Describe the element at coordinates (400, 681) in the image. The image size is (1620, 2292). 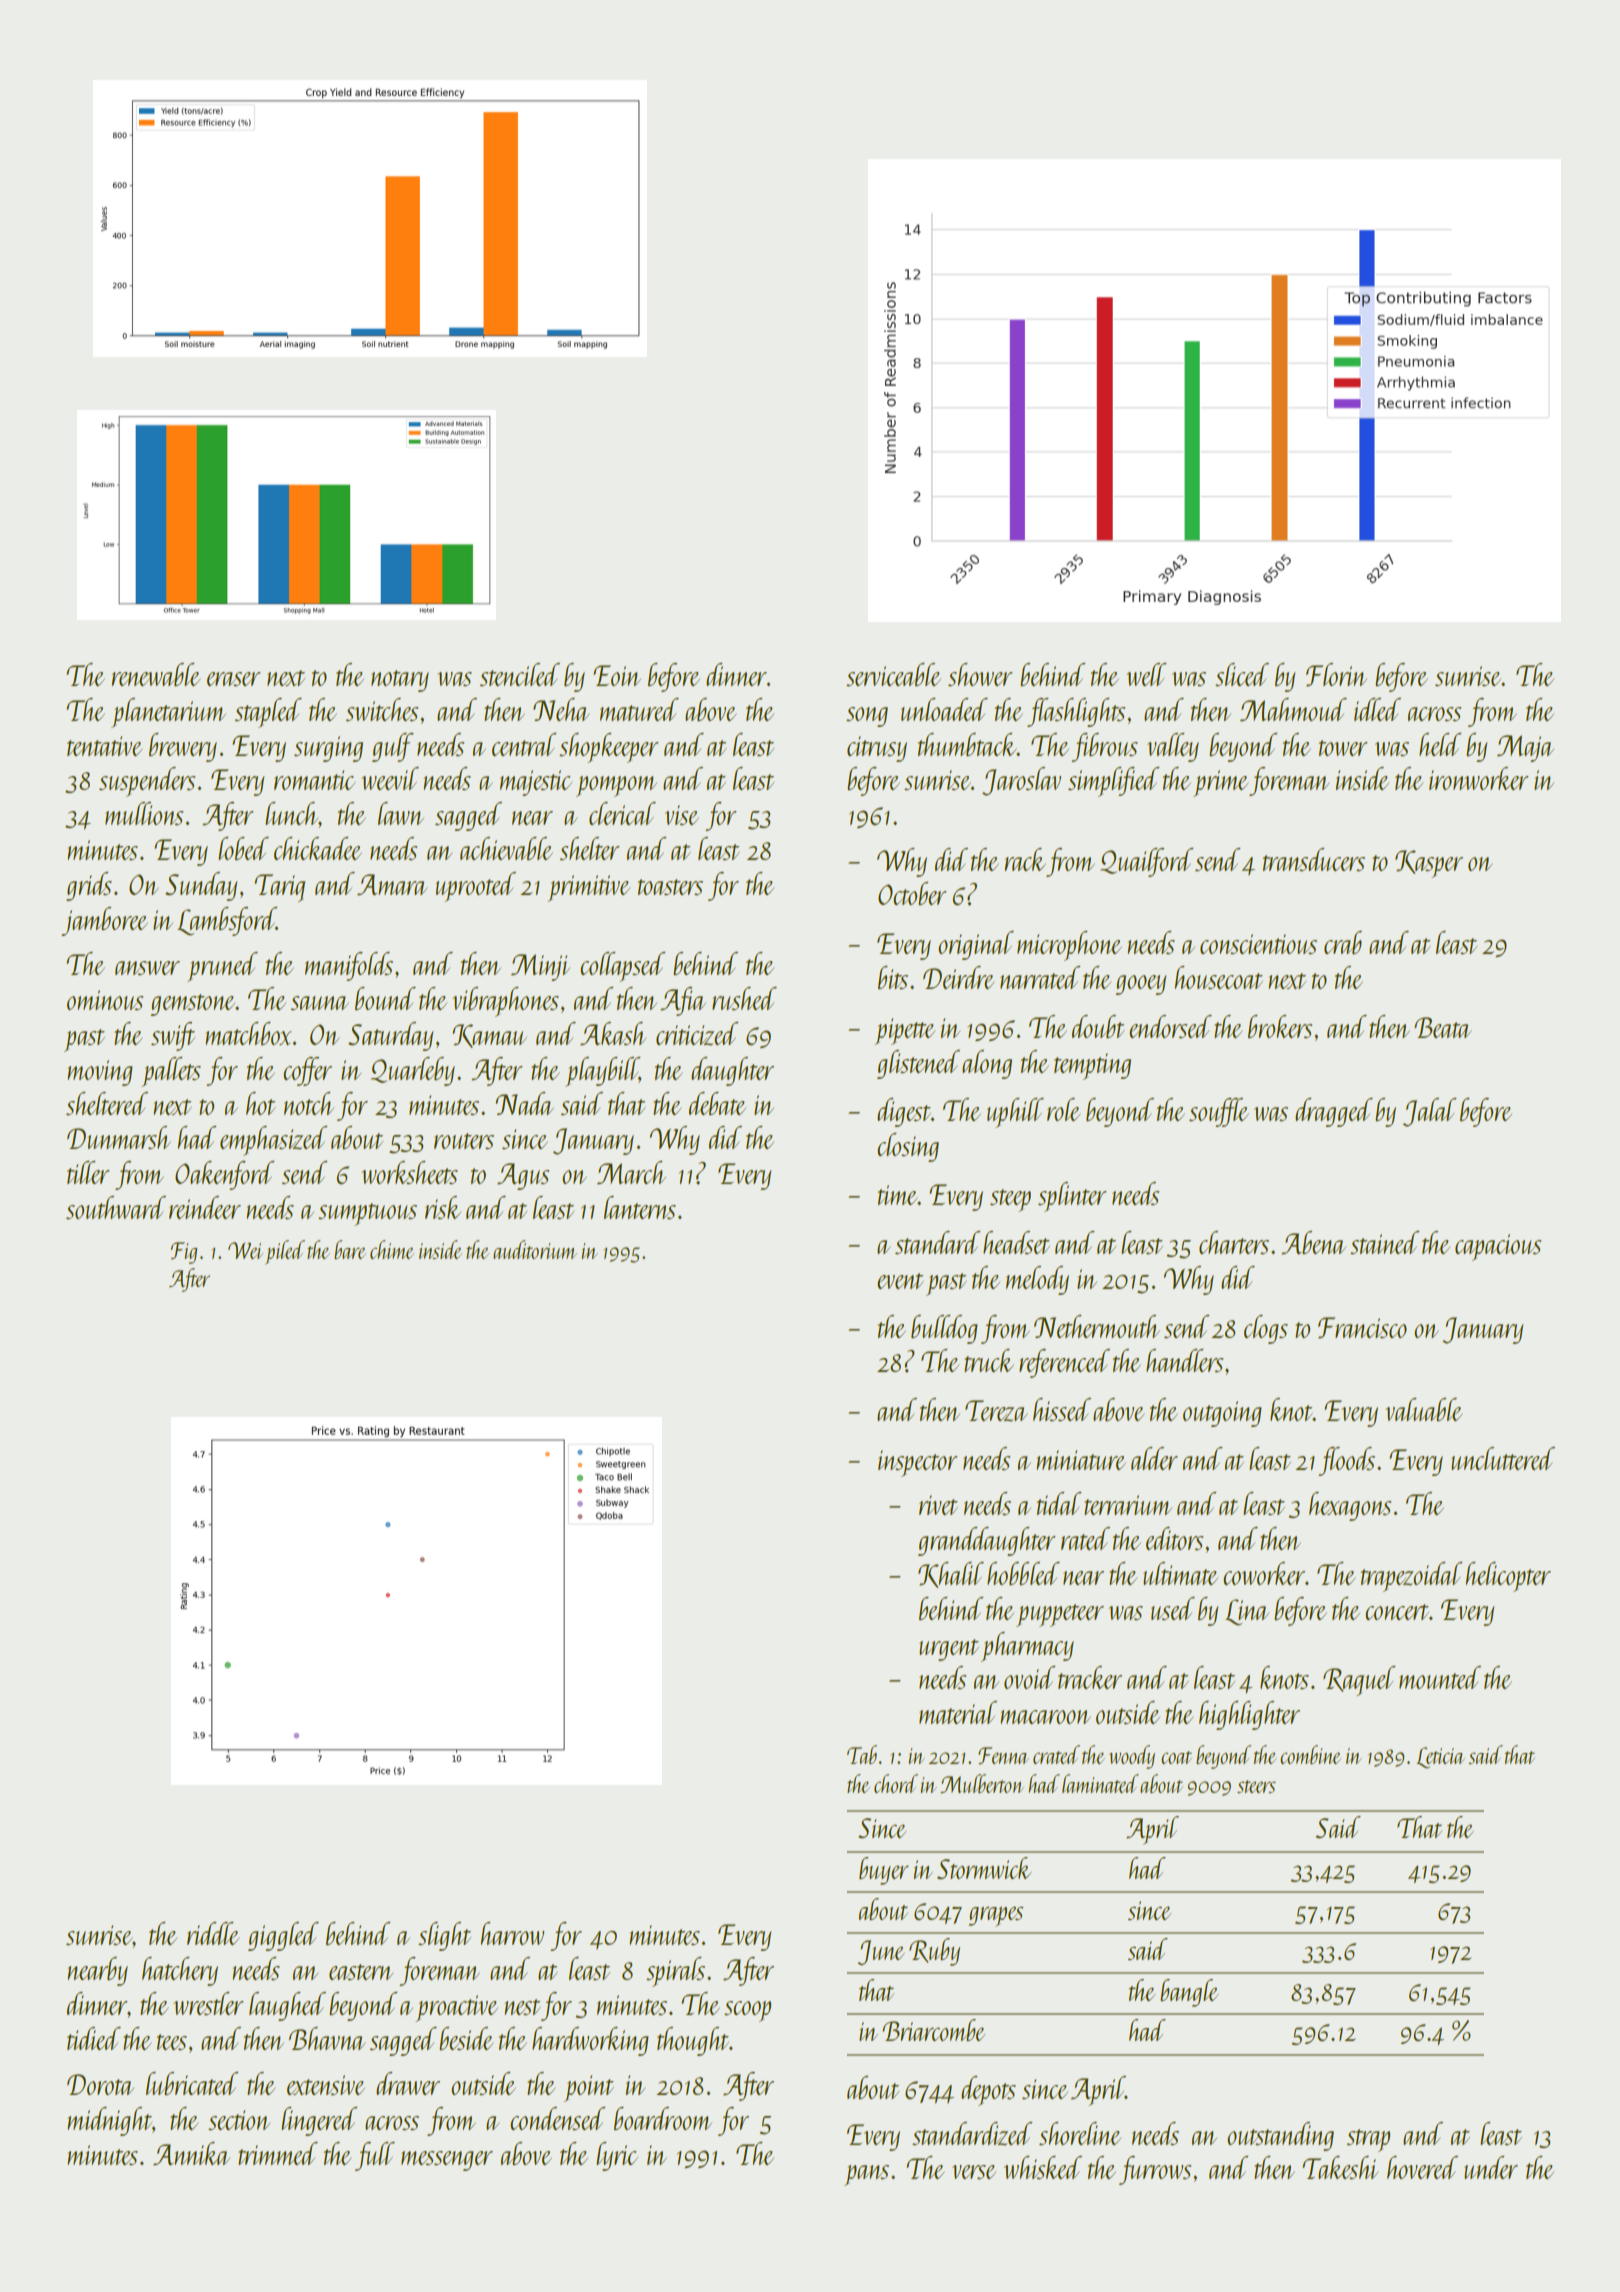
I see `notary` at that location.
